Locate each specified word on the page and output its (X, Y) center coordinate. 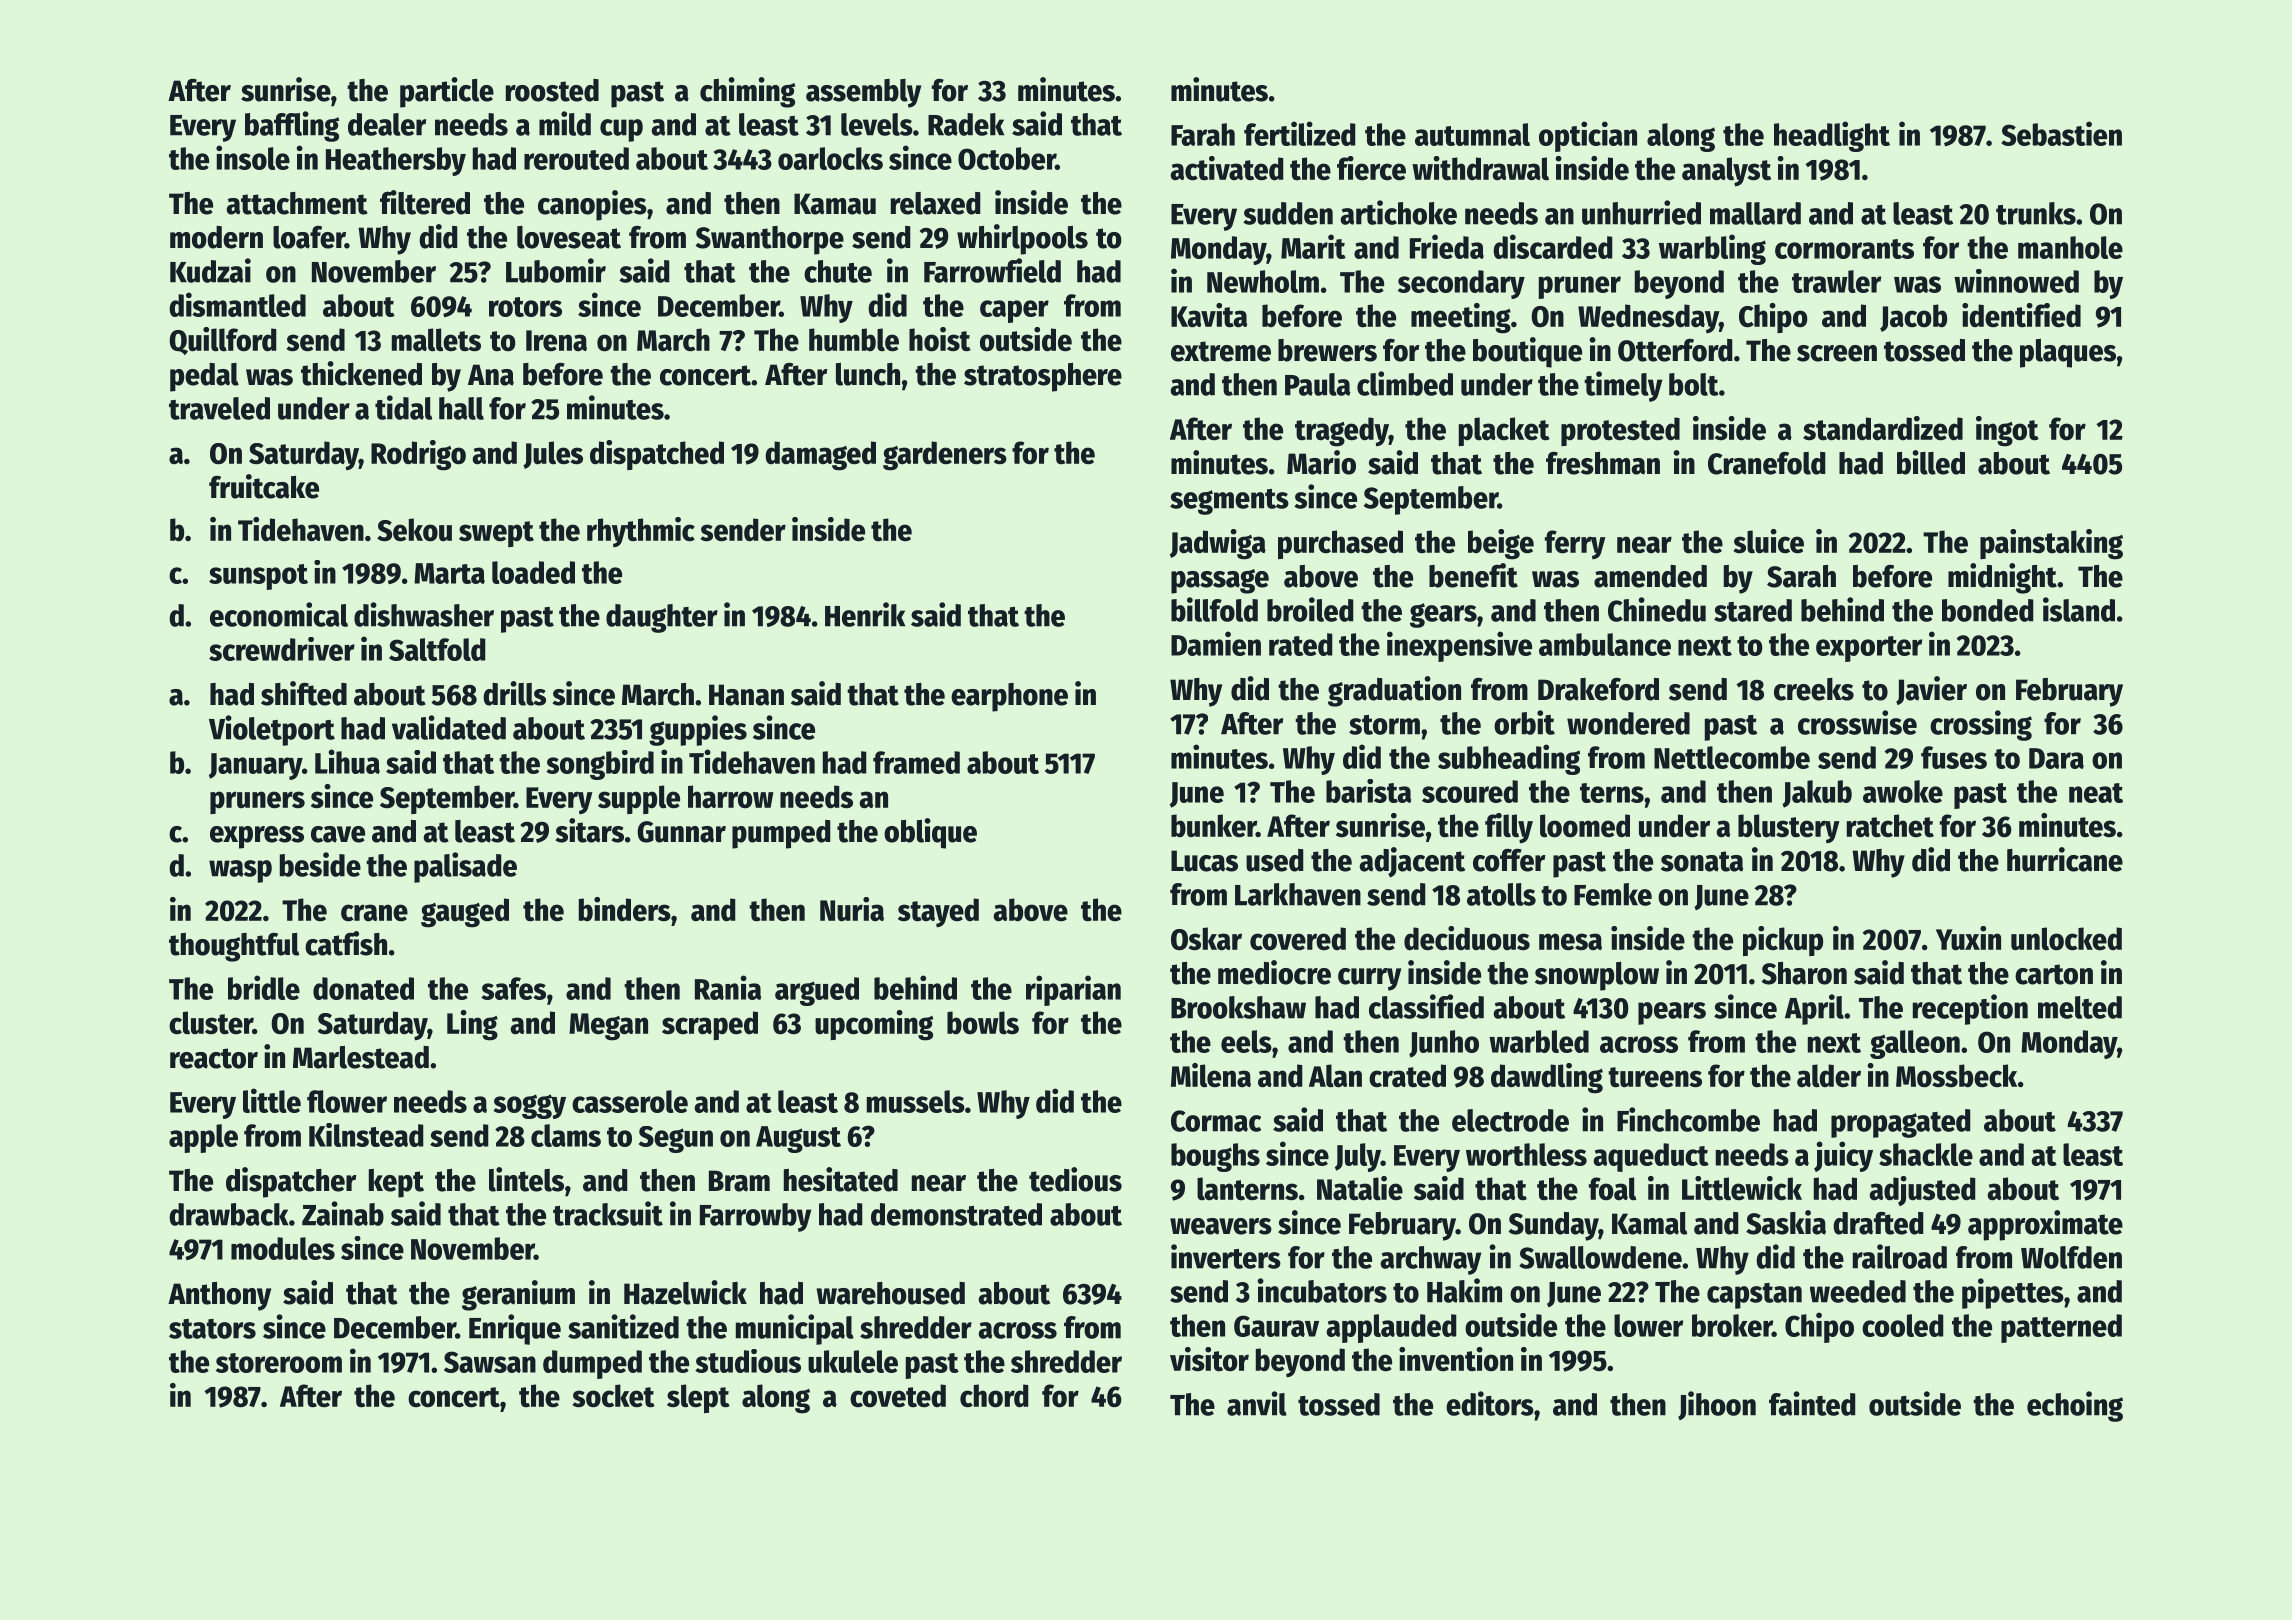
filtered (425, 202)
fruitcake (264, 486)
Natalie (1360, 1188)
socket (613, 1396)
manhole (2070, 247)
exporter (1869, 649)
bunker (1213, 826)
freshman (1603, 463)
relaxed (936, 203)
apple (203, 1138)
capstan (1754, 1296)
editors (1490, 1403)
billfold (1214, 609)
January (255, 766)
